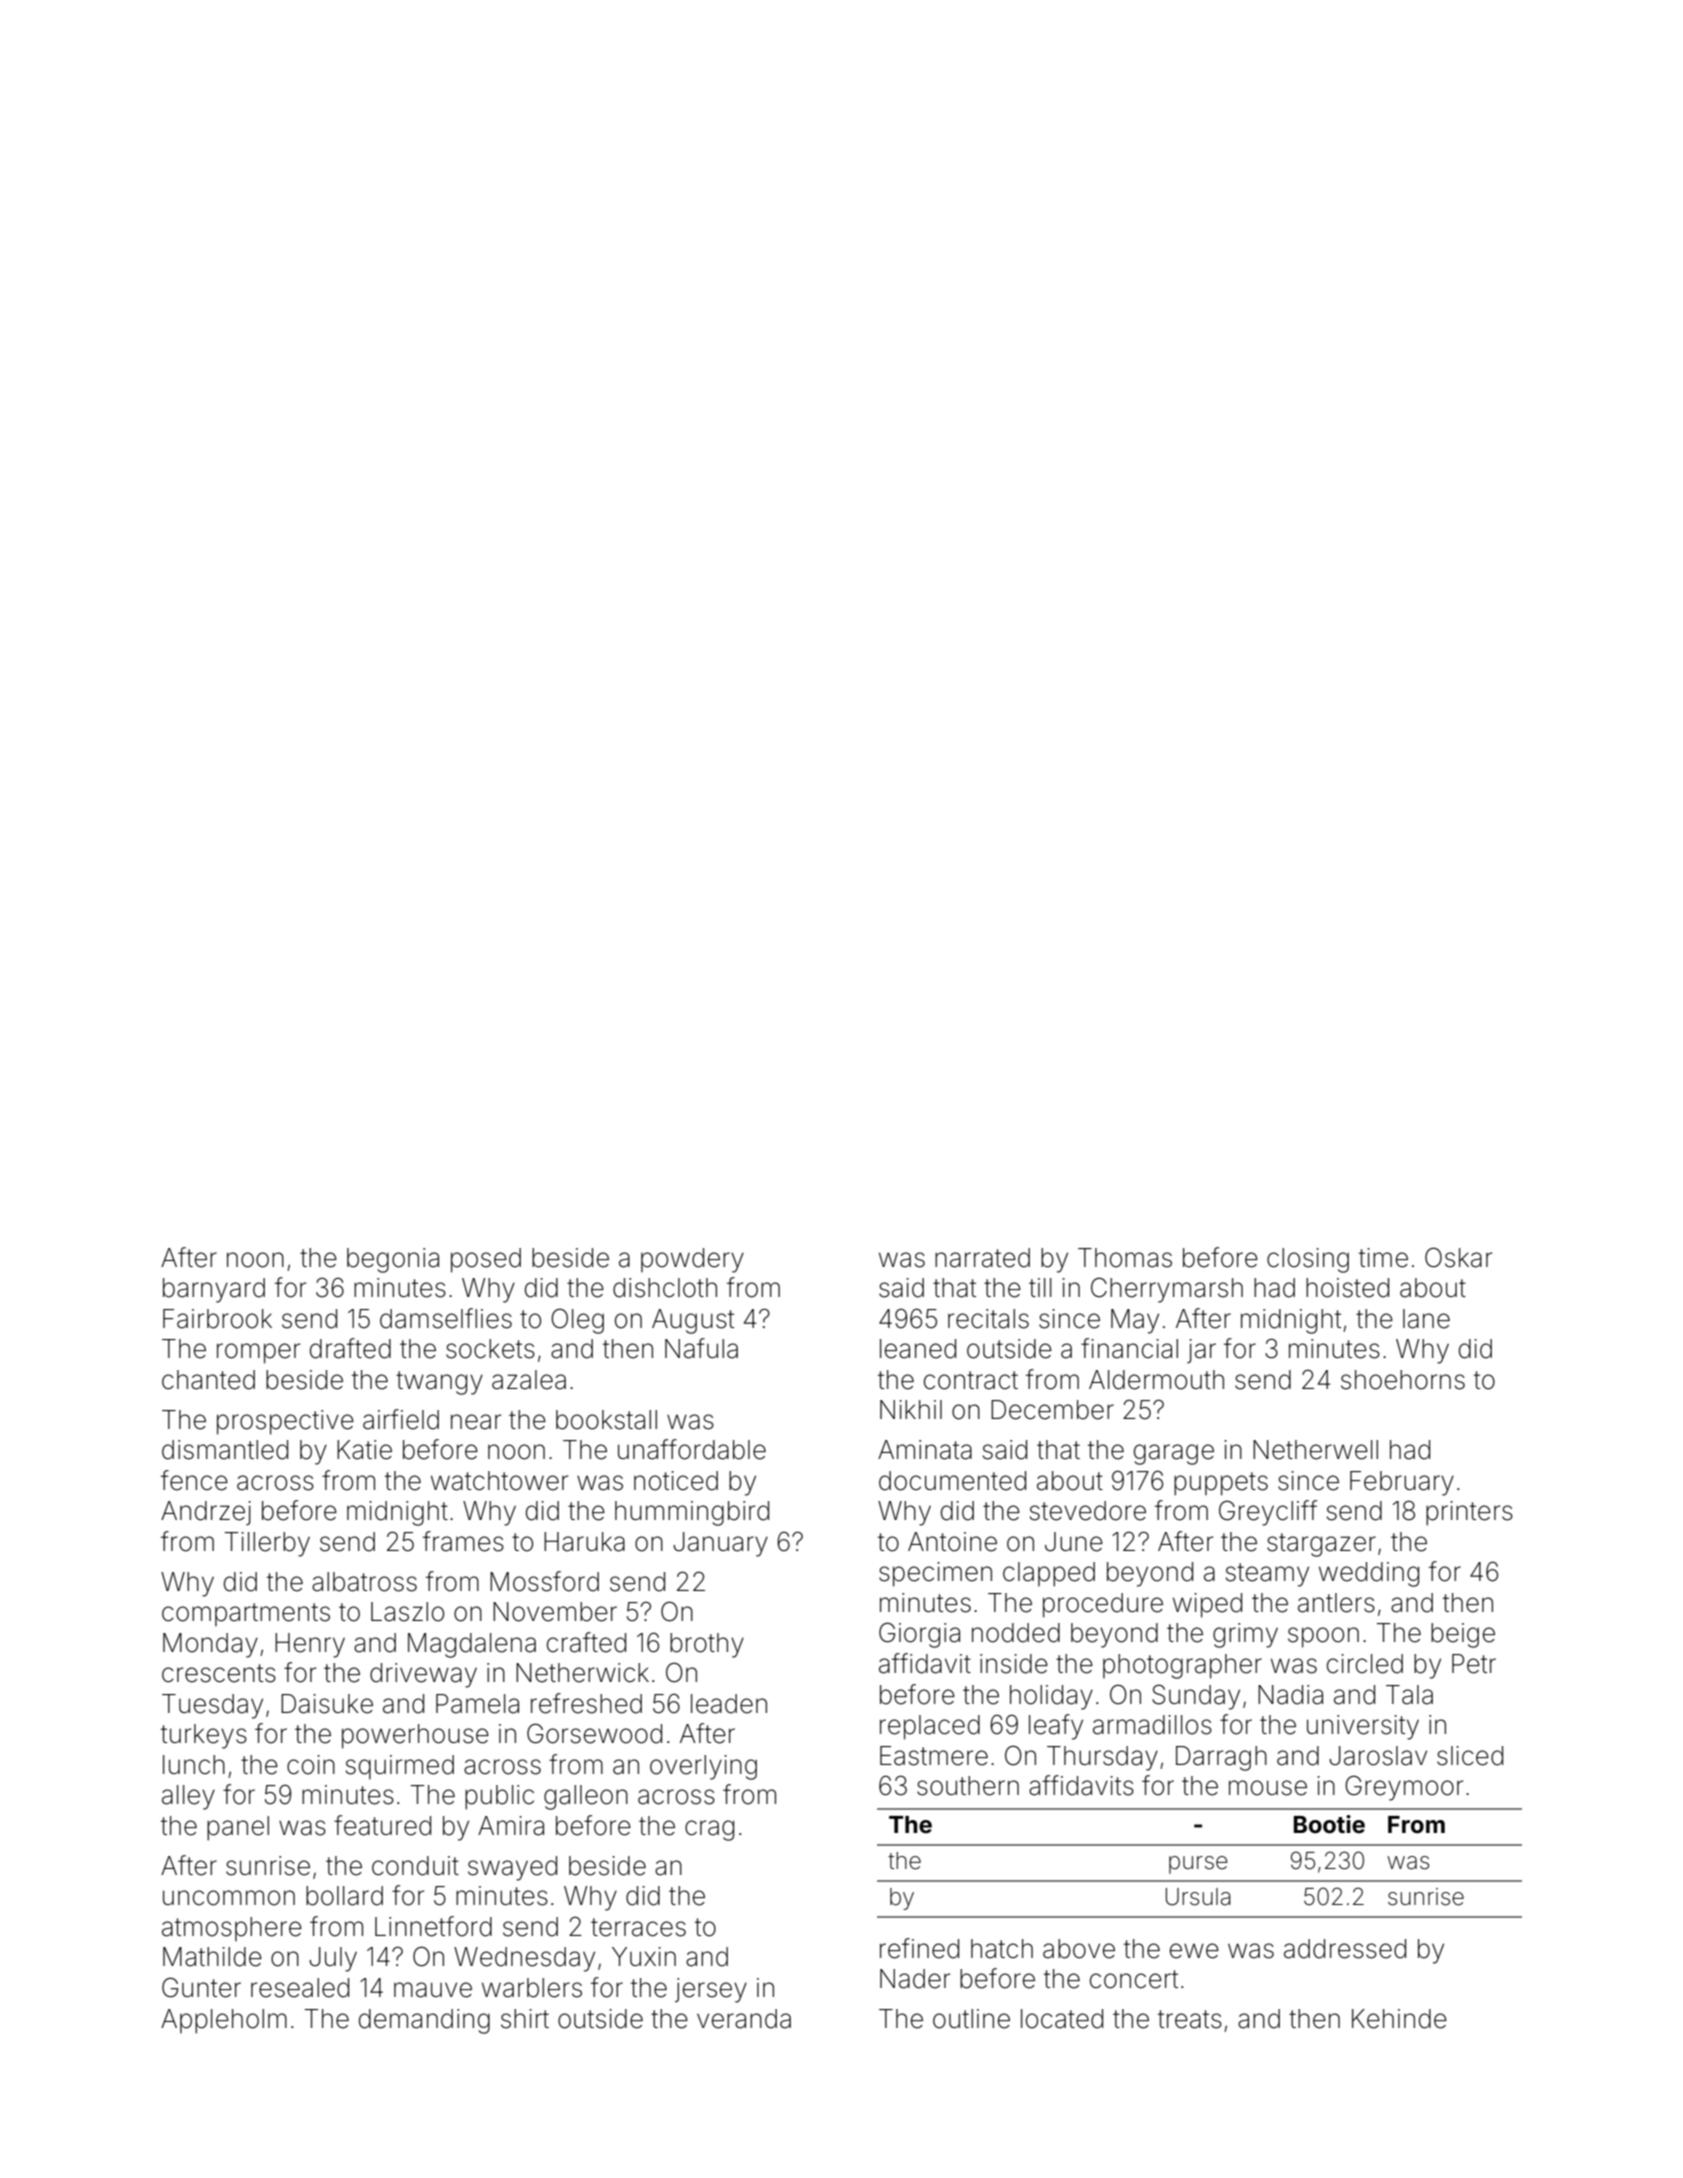 Image resolution: width=1683 pixels, height=2178 pixels. Describe the element at coordinates (382, 1825) in the image. I see `featured` at that location.
